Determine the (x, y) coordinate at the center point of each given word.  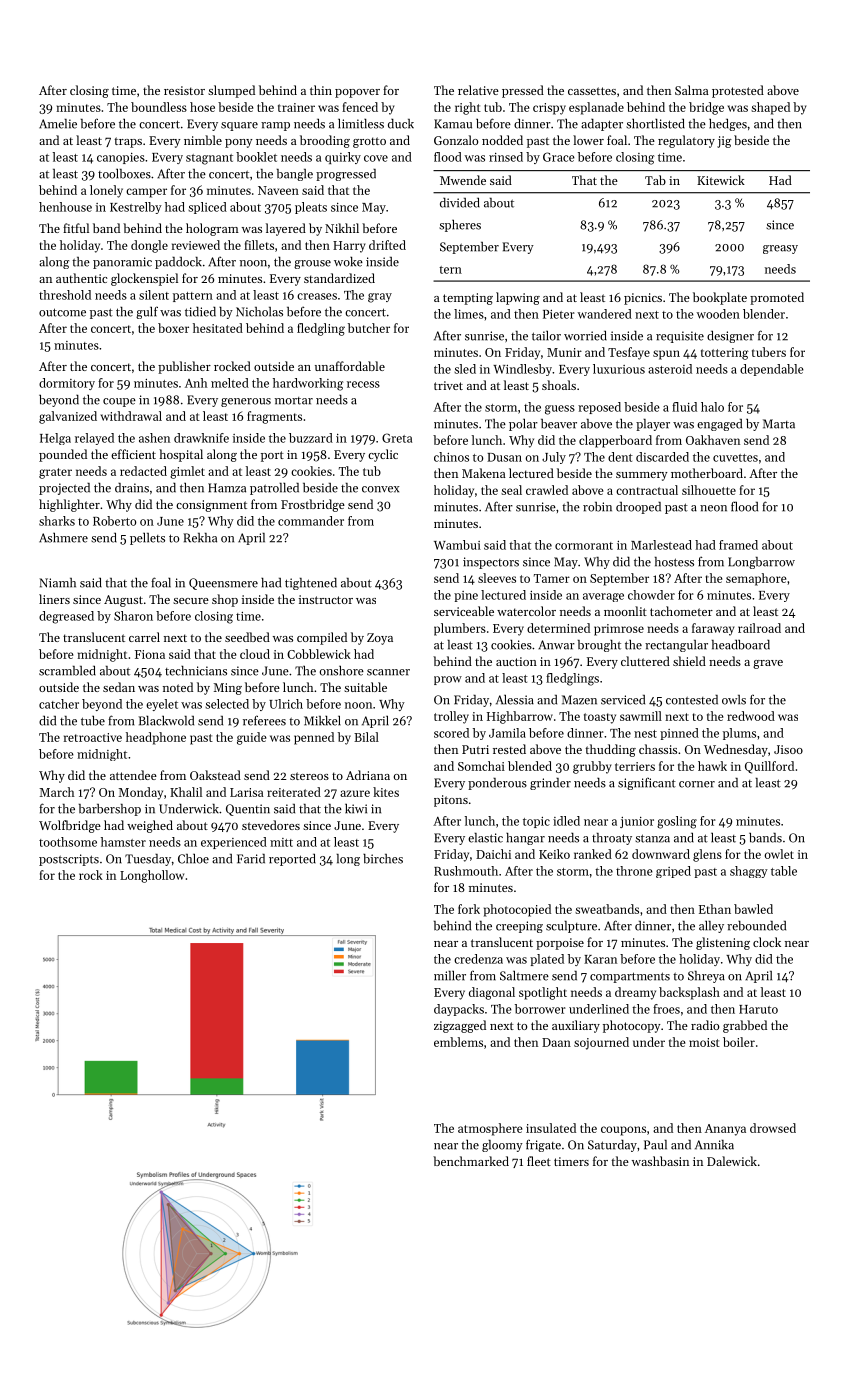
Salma (692, 90)
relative (478, 90)
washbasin (660, 1161)
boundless (159, 107)
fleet (539, 1161)
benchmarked (471, 1161)
